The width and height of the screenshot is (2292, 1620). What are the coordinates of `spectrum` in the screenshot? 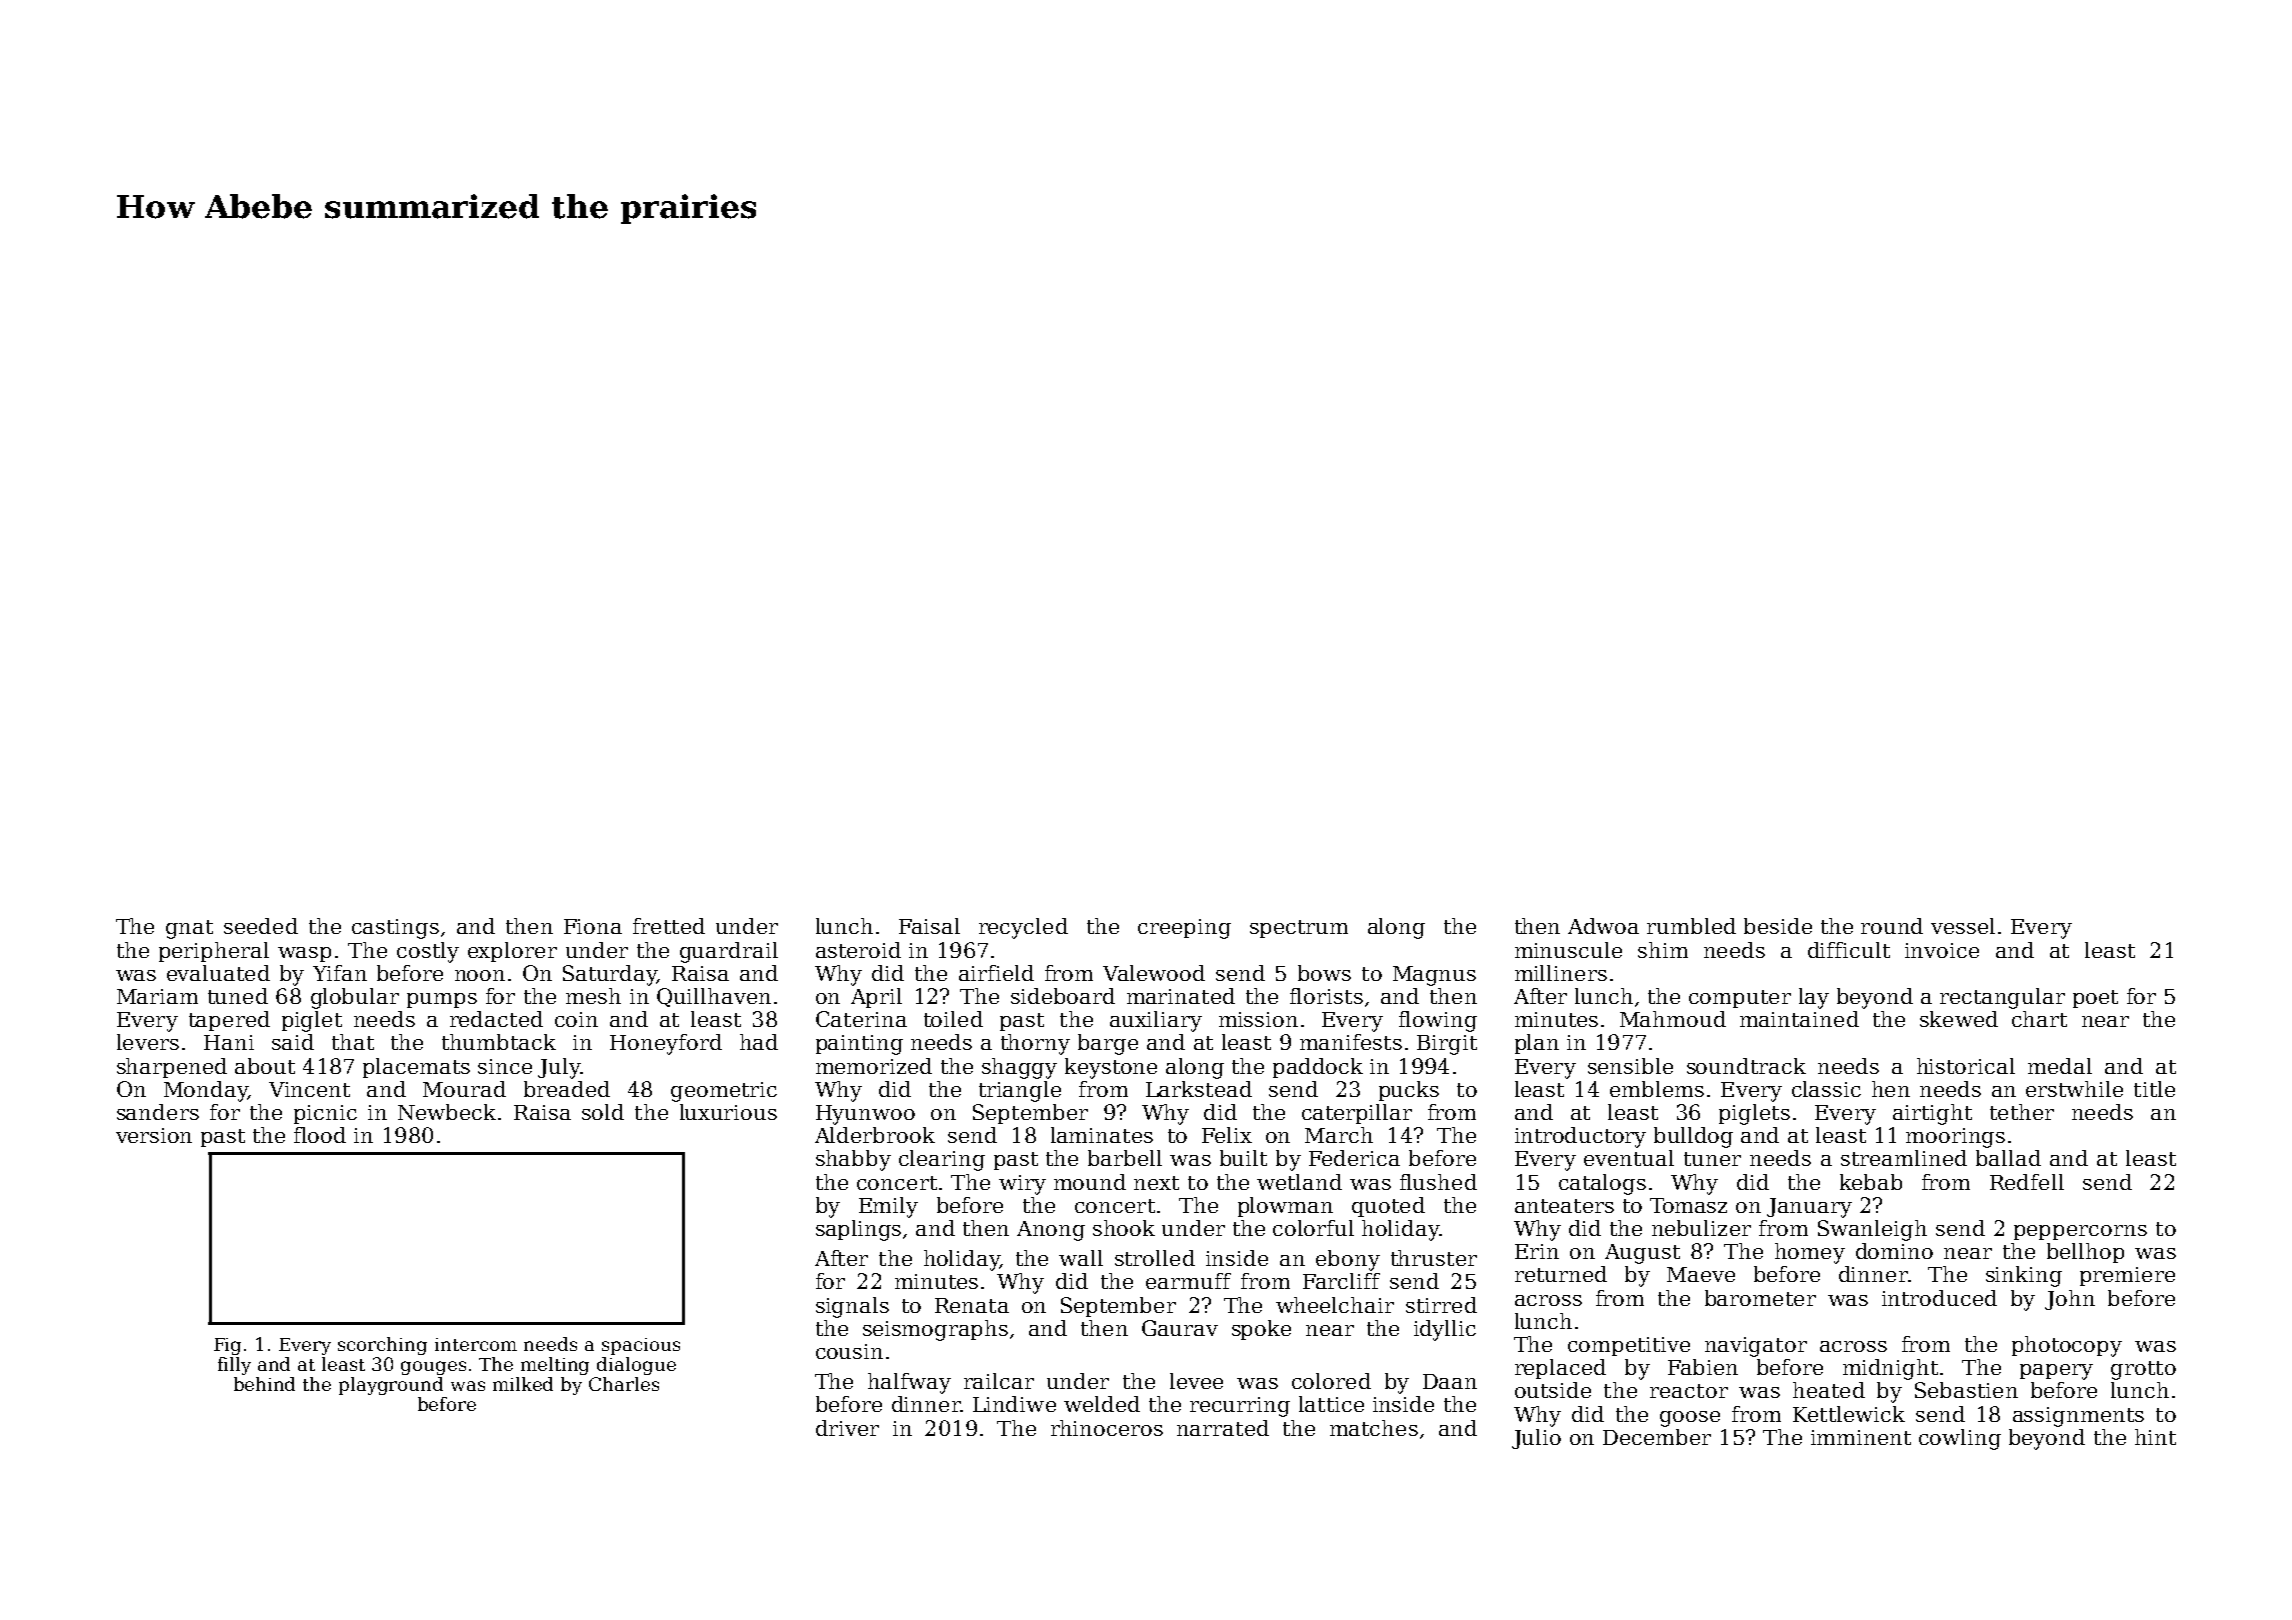 It's located at (1299, 929).
